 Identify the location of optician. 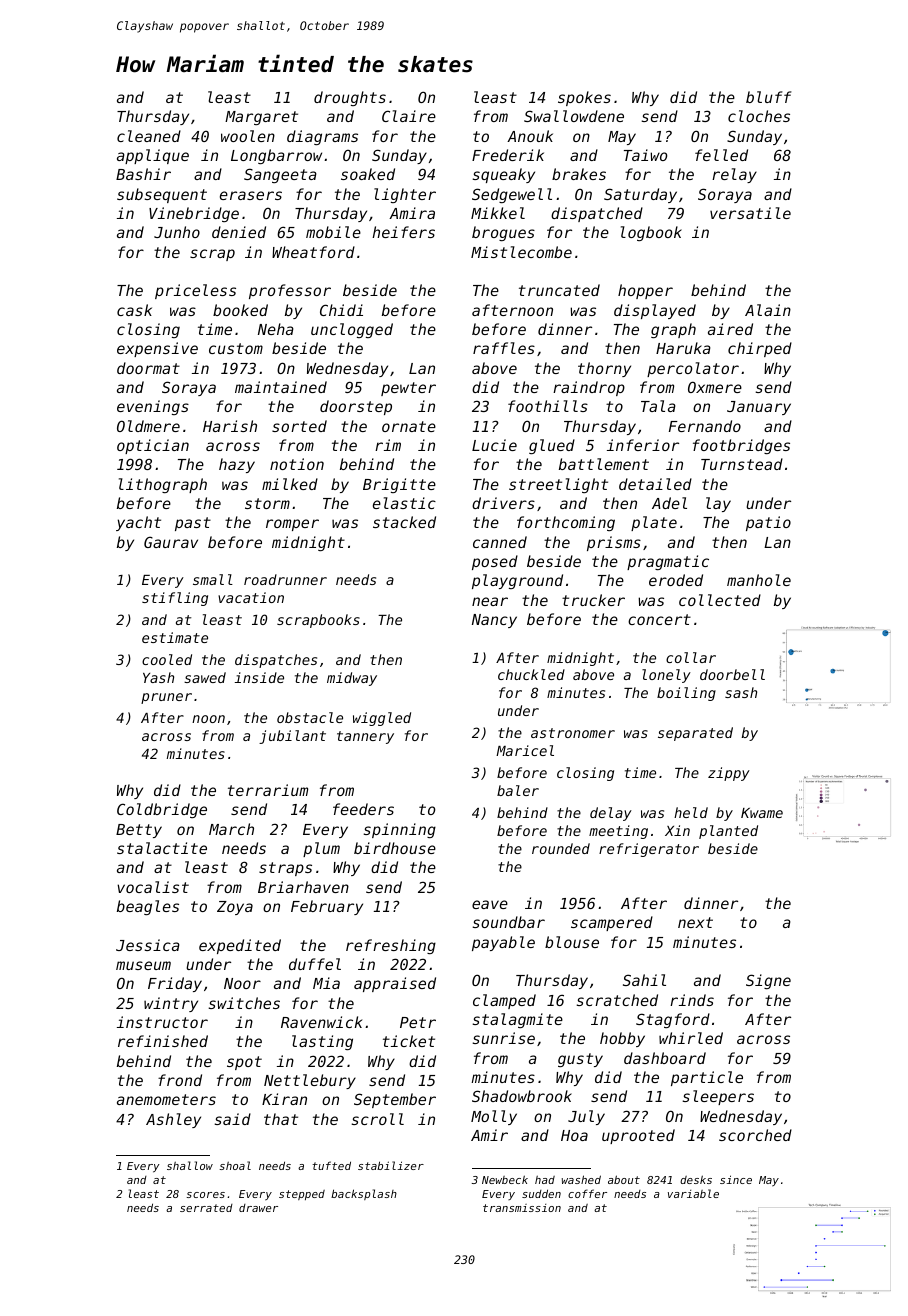
(153, 446).
